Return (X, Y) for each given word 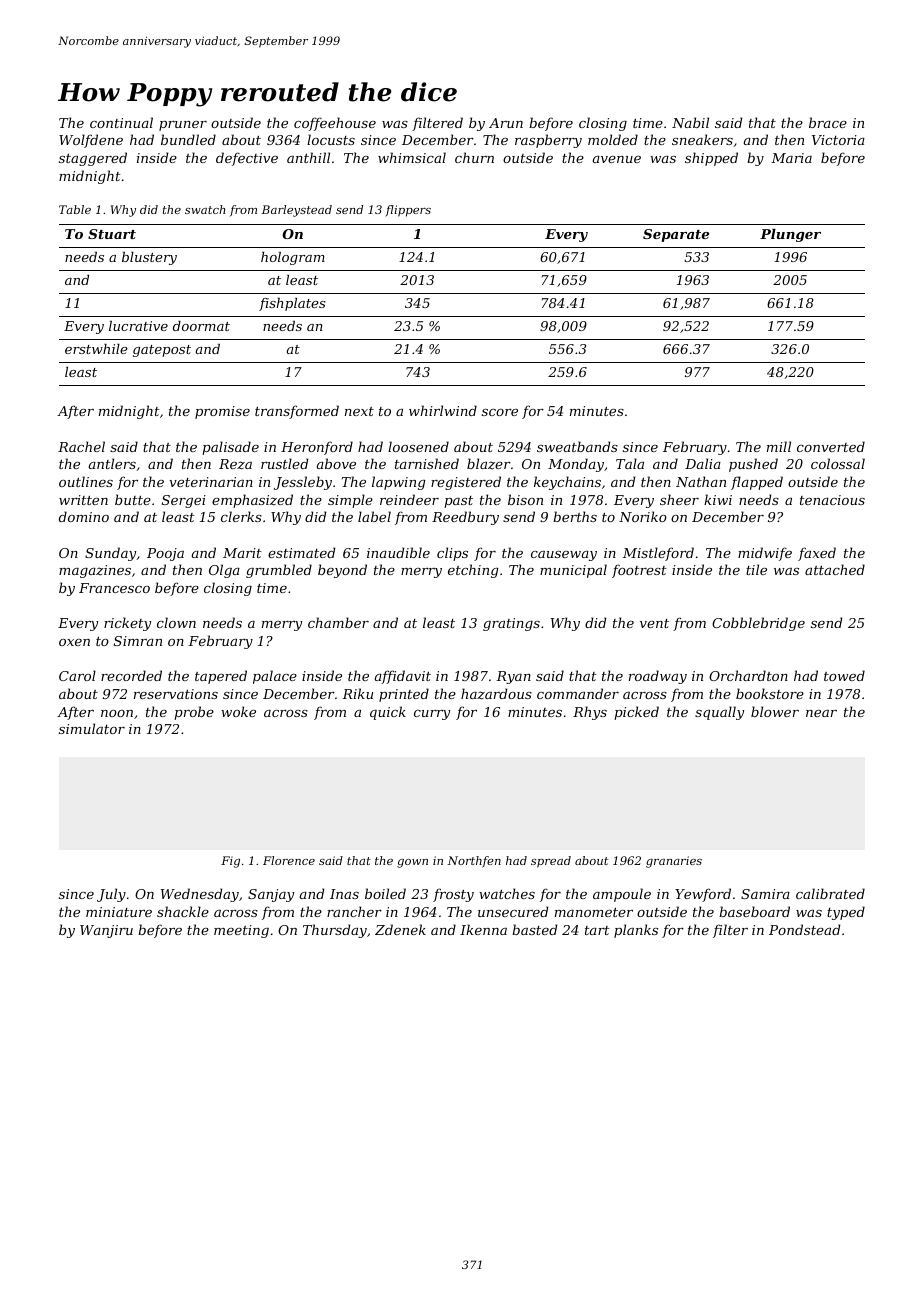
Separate (676, 235)
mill (779, 446)
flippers (408, 211)
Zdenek (400, 929)
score (500, 412)
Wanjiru (106, 931)
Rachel (81, 446)
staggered (93, 159)
